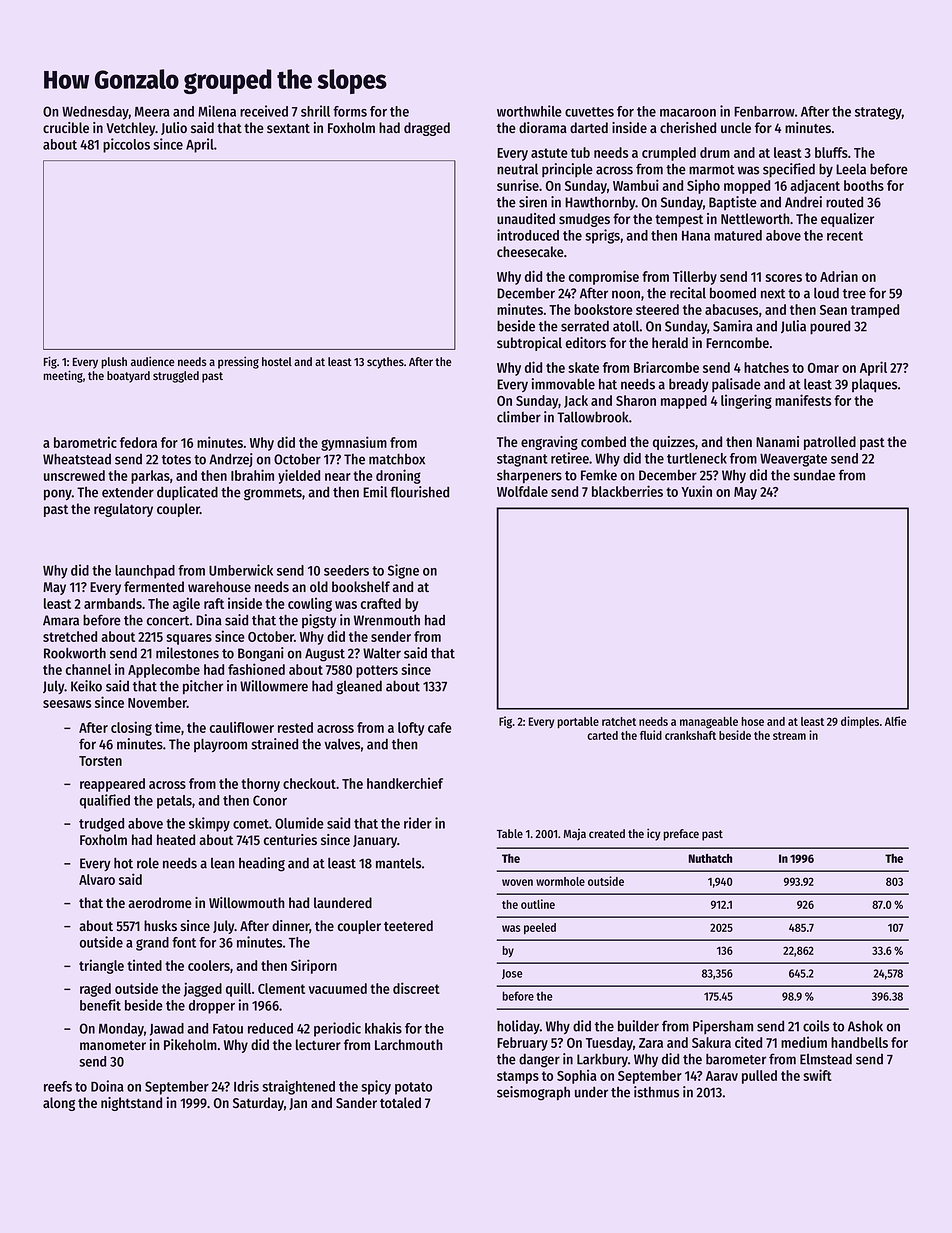  I want to click on Weavergate, so click(793, 460).
